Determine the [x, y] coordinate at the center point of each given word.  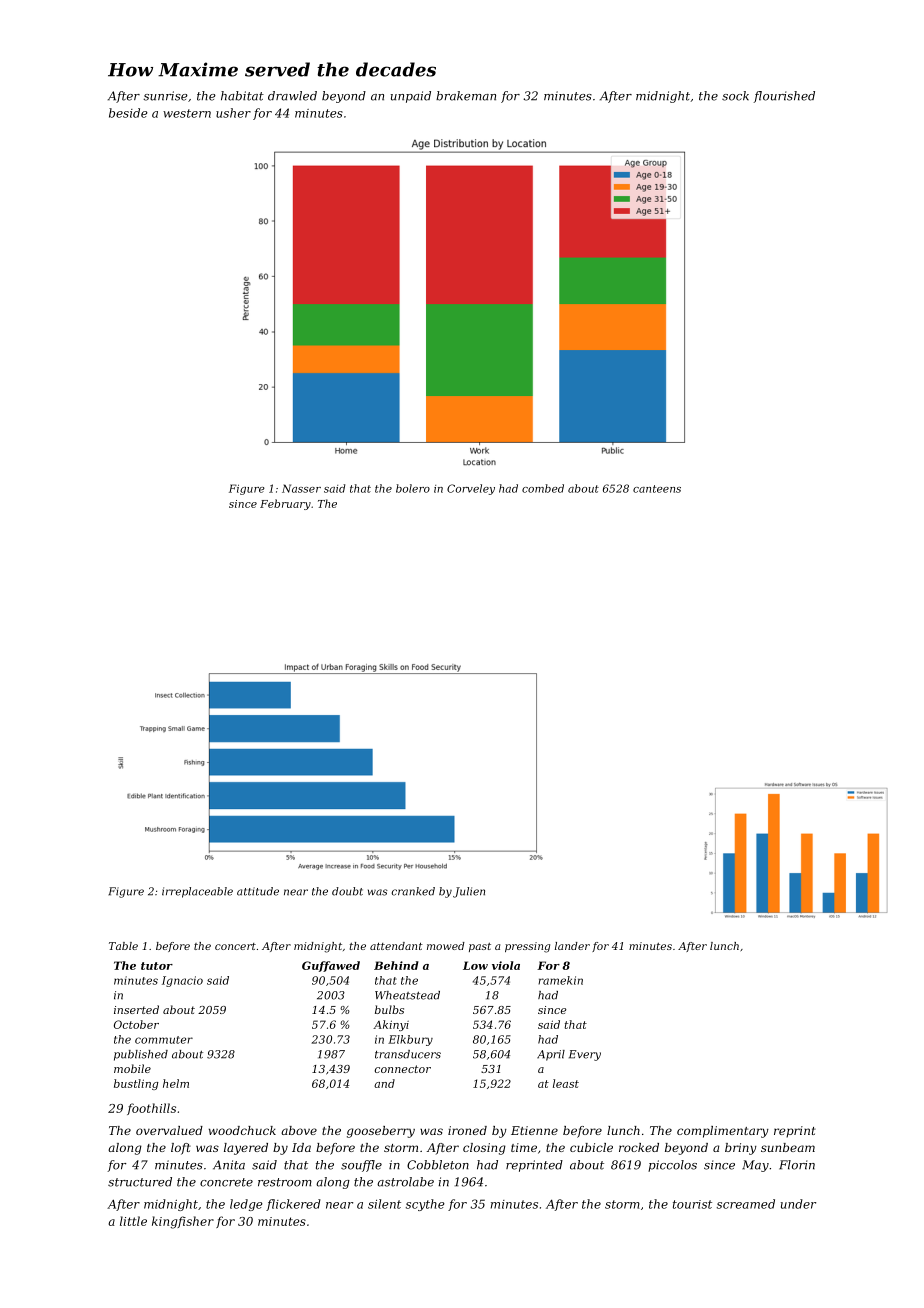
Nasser [301, 488]
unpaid [411, 97]
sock [735, 96]
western [187, 113]
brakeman [466, 96]
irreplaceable [197, 892]
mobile [132, 1068]
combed [543, 488]
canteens [657, 489]
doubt [347, 891]
